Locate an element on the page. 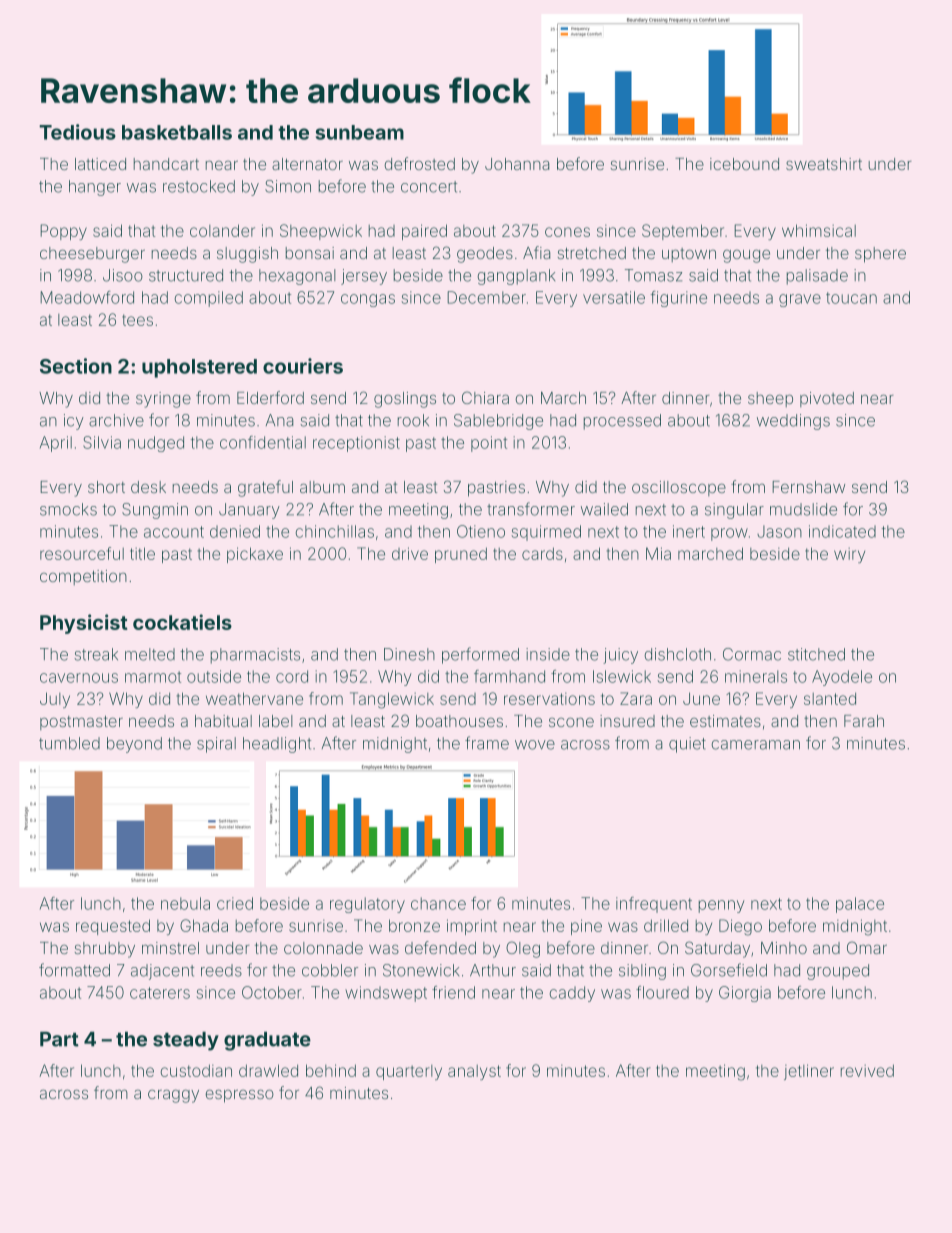  quiet is located at coordinates (687, 745).
